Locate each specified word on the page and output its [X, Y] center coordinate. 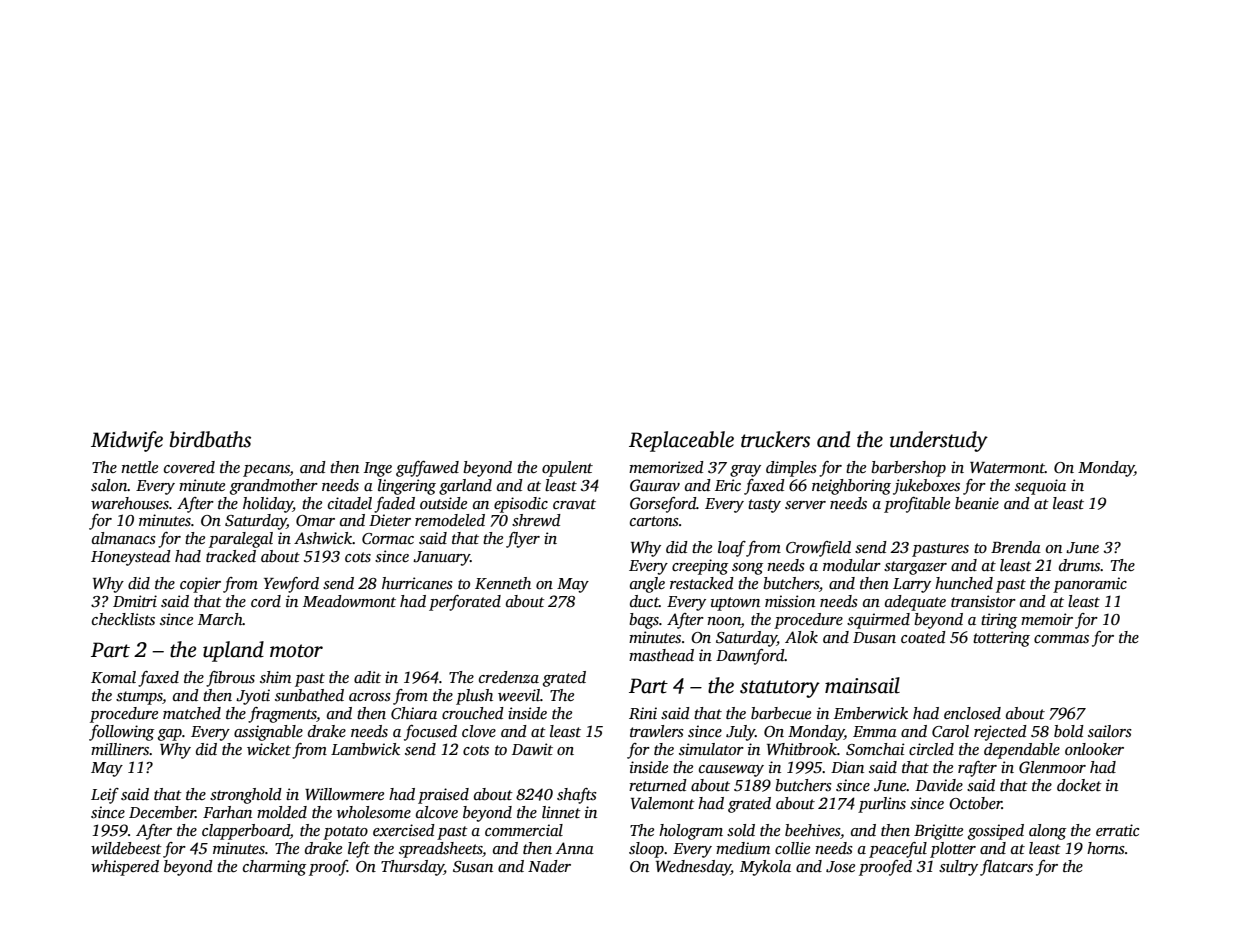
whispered [125, 868]
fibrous [230, 679]
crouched [473, 713]
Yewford [291, 585]
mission [790, 601]
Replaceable [681, 441]
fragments [282, 715]
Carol [950, 731]
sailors [1110, 731]
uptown [735, 604]
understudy [939, 441]
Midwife [127, 441]
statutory [780, 689]
